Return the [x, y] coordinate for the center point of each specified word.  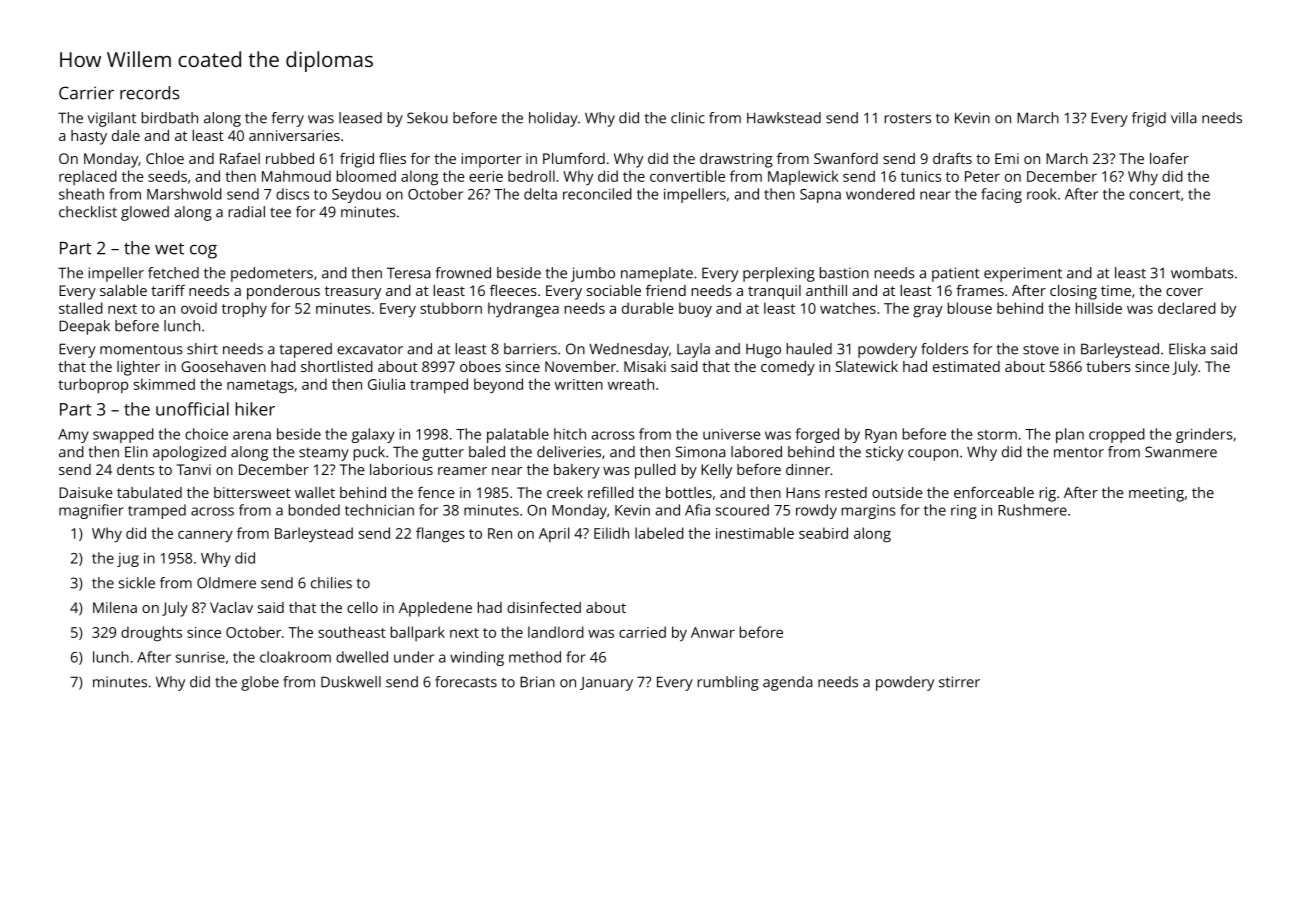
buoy [695, 310]
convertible [687, 176]
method [535, 657]
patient [956, 274]
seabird [823, 533]
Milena [115, 607]
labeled [659, 533]
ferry [288, 119]
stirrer [959, 682]
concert [1154, 195]
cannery [205, 537]
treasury [353, 293]
